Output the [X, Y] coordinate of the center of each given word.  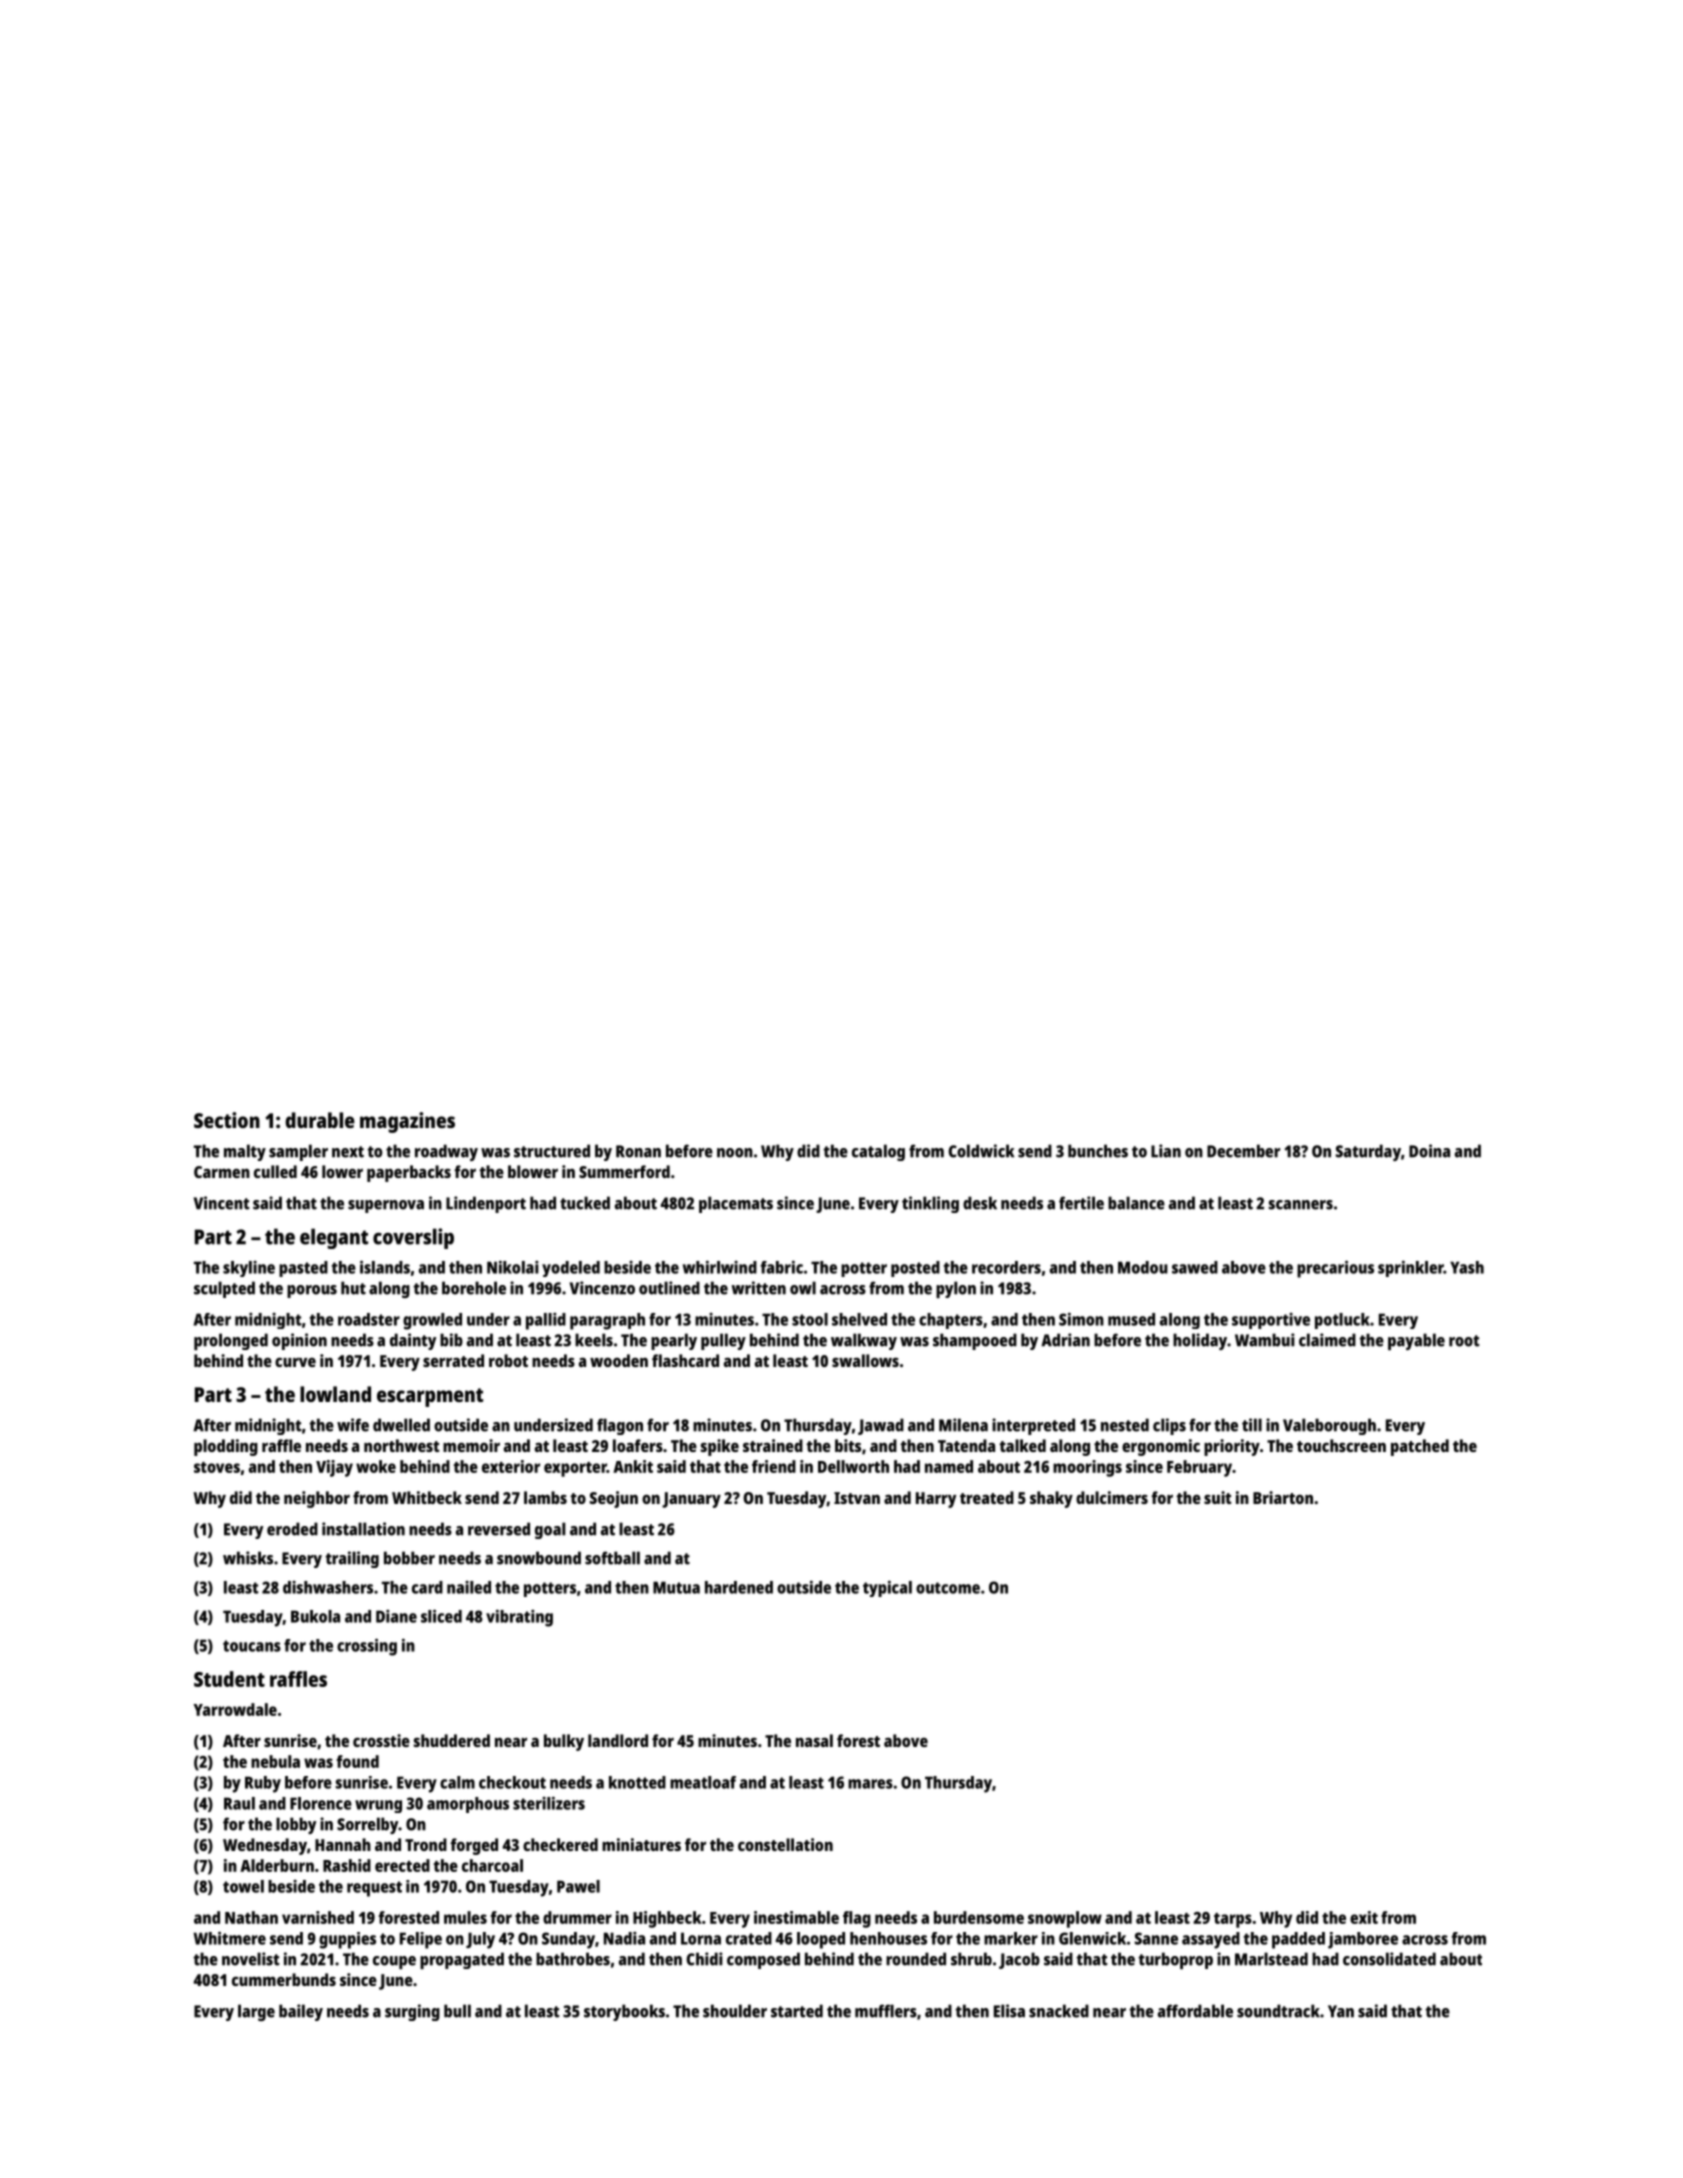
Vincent [222, 1203]
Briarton [1283, 1497]
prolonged [231, 1341]
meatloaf [703, 1782]
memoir [471, 1445]
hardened [739, 1587]
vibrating [519, 1618]
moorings [1087, 1468]
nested [1125, 1425]
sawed [1195, 1267]
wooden [619, 1360]
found [357, 1761]
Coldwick [981, 1151]
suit [1218, 1497]
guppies [347, 1940]
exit [1364, 1917]
